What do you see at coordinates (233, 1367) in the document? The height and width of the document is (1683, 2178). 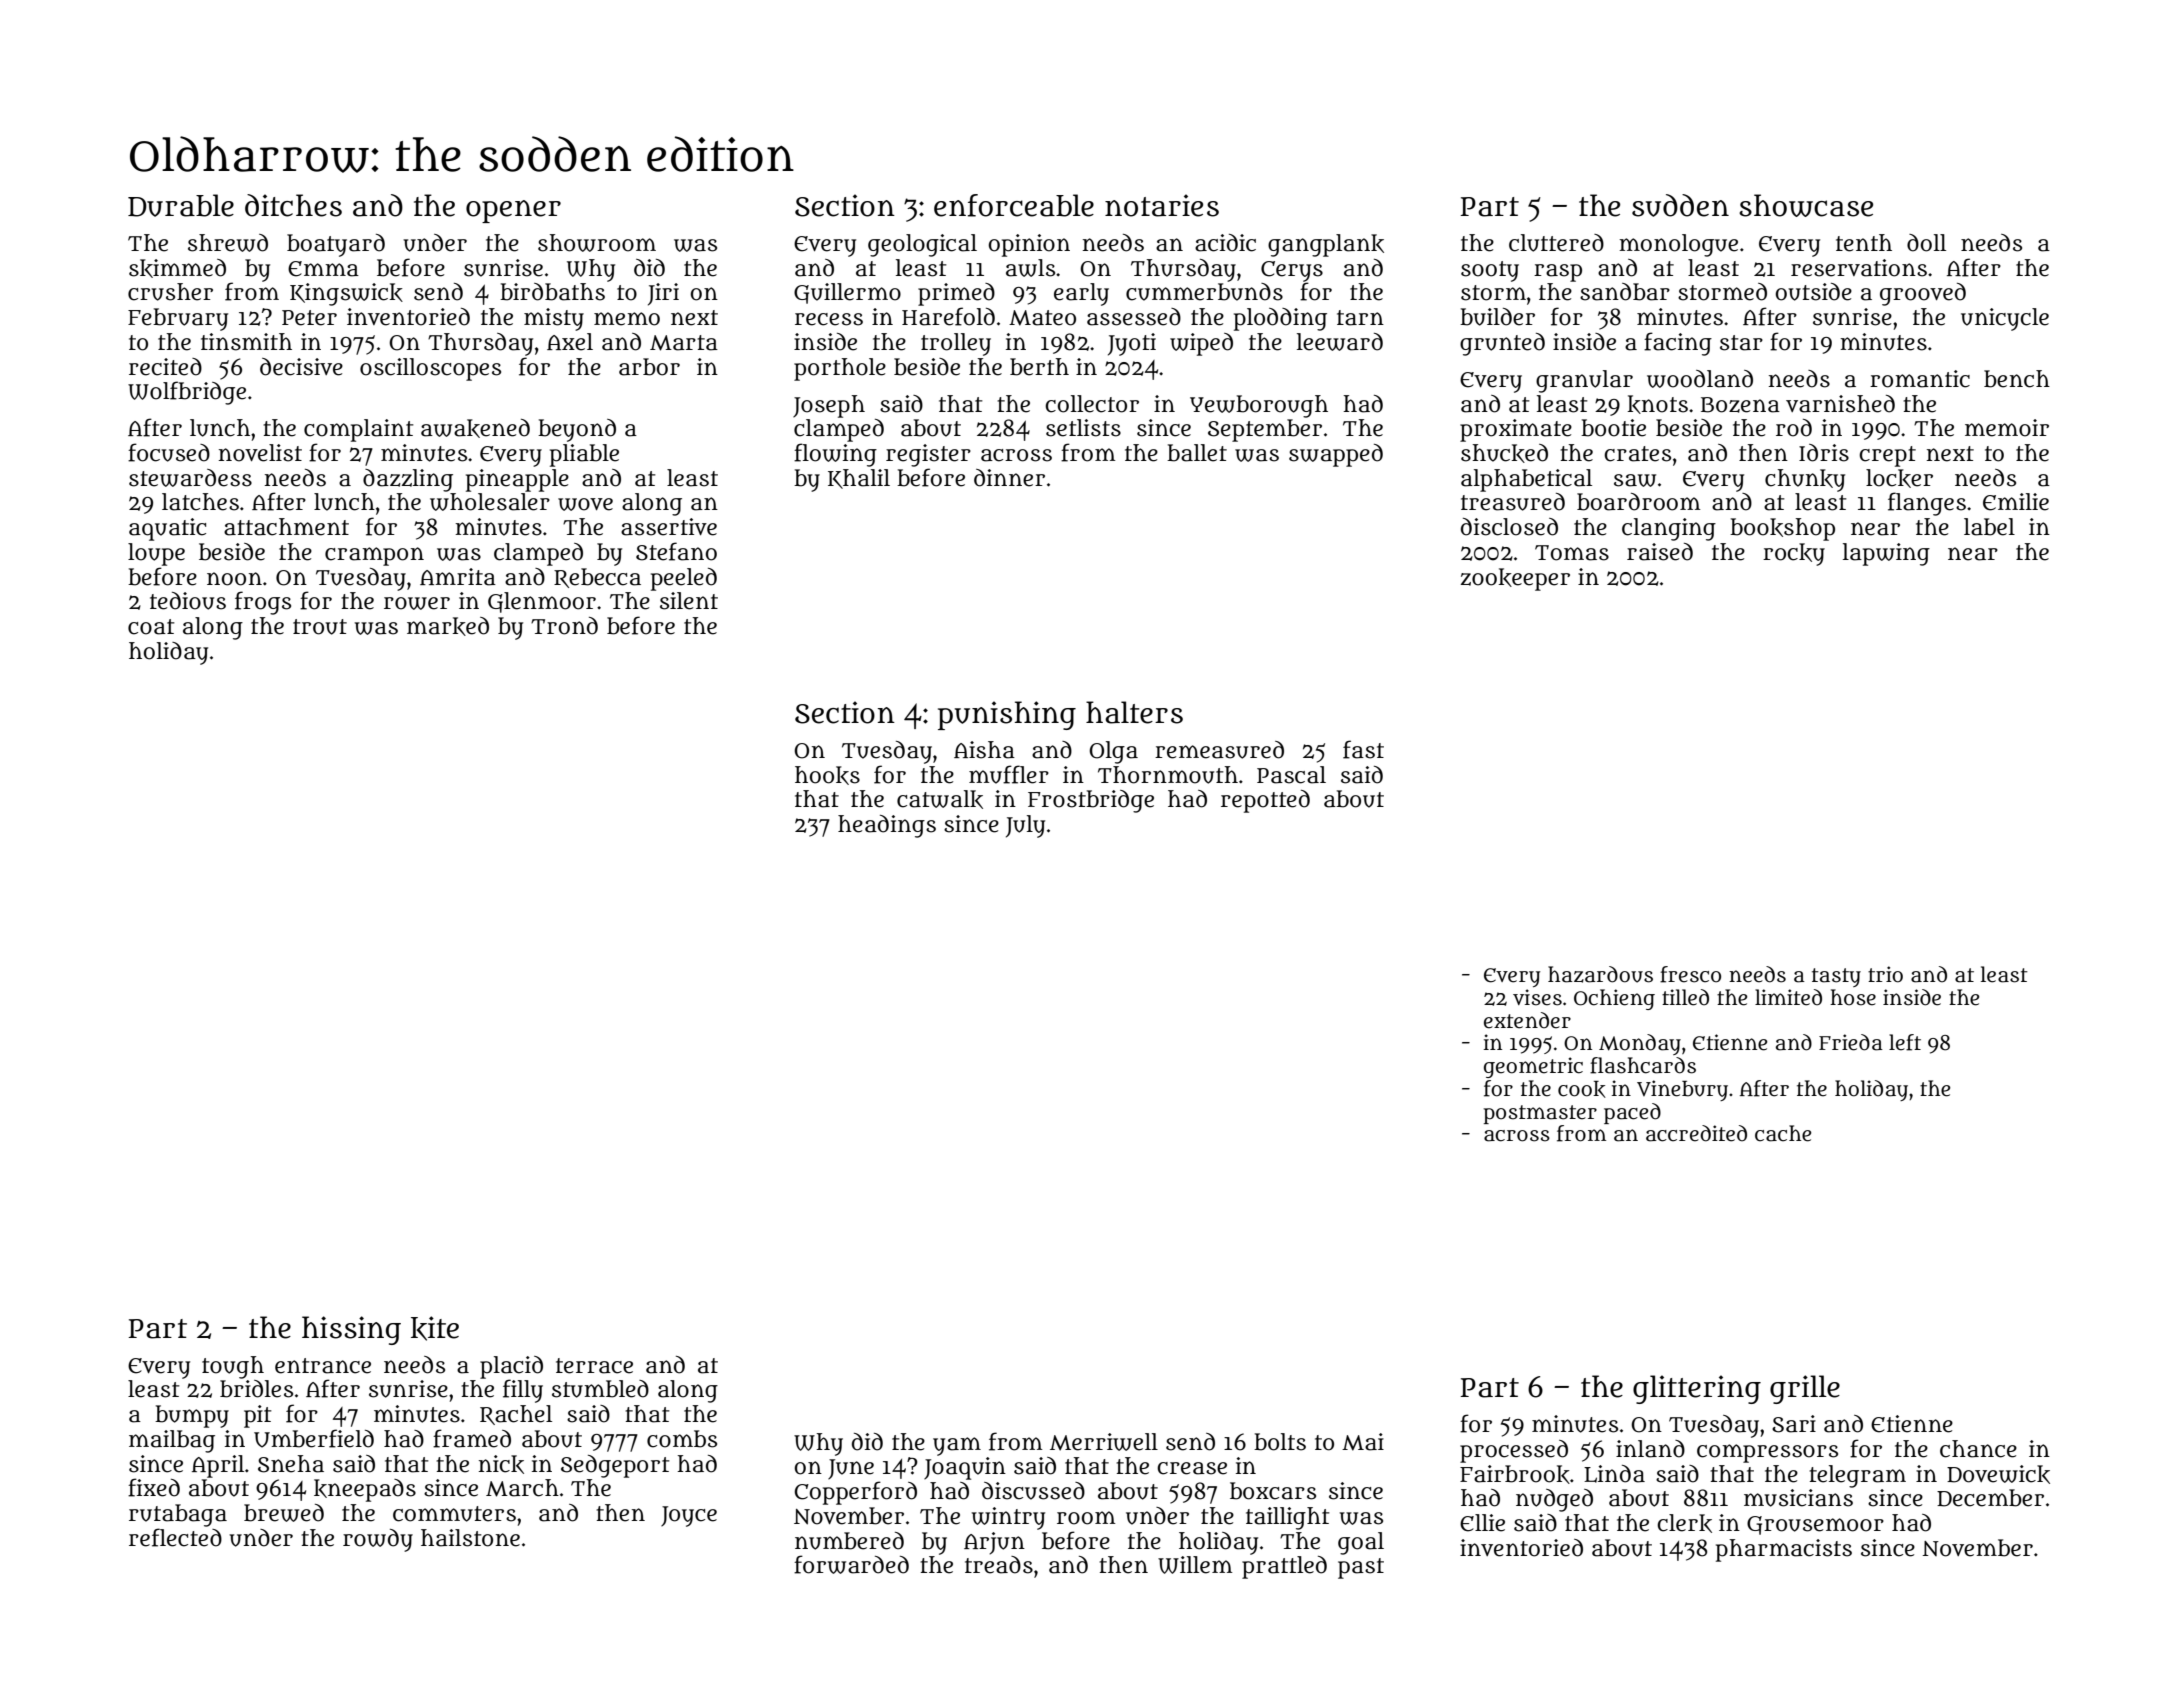 I see `tough` at bounding box center [233, 1367].
